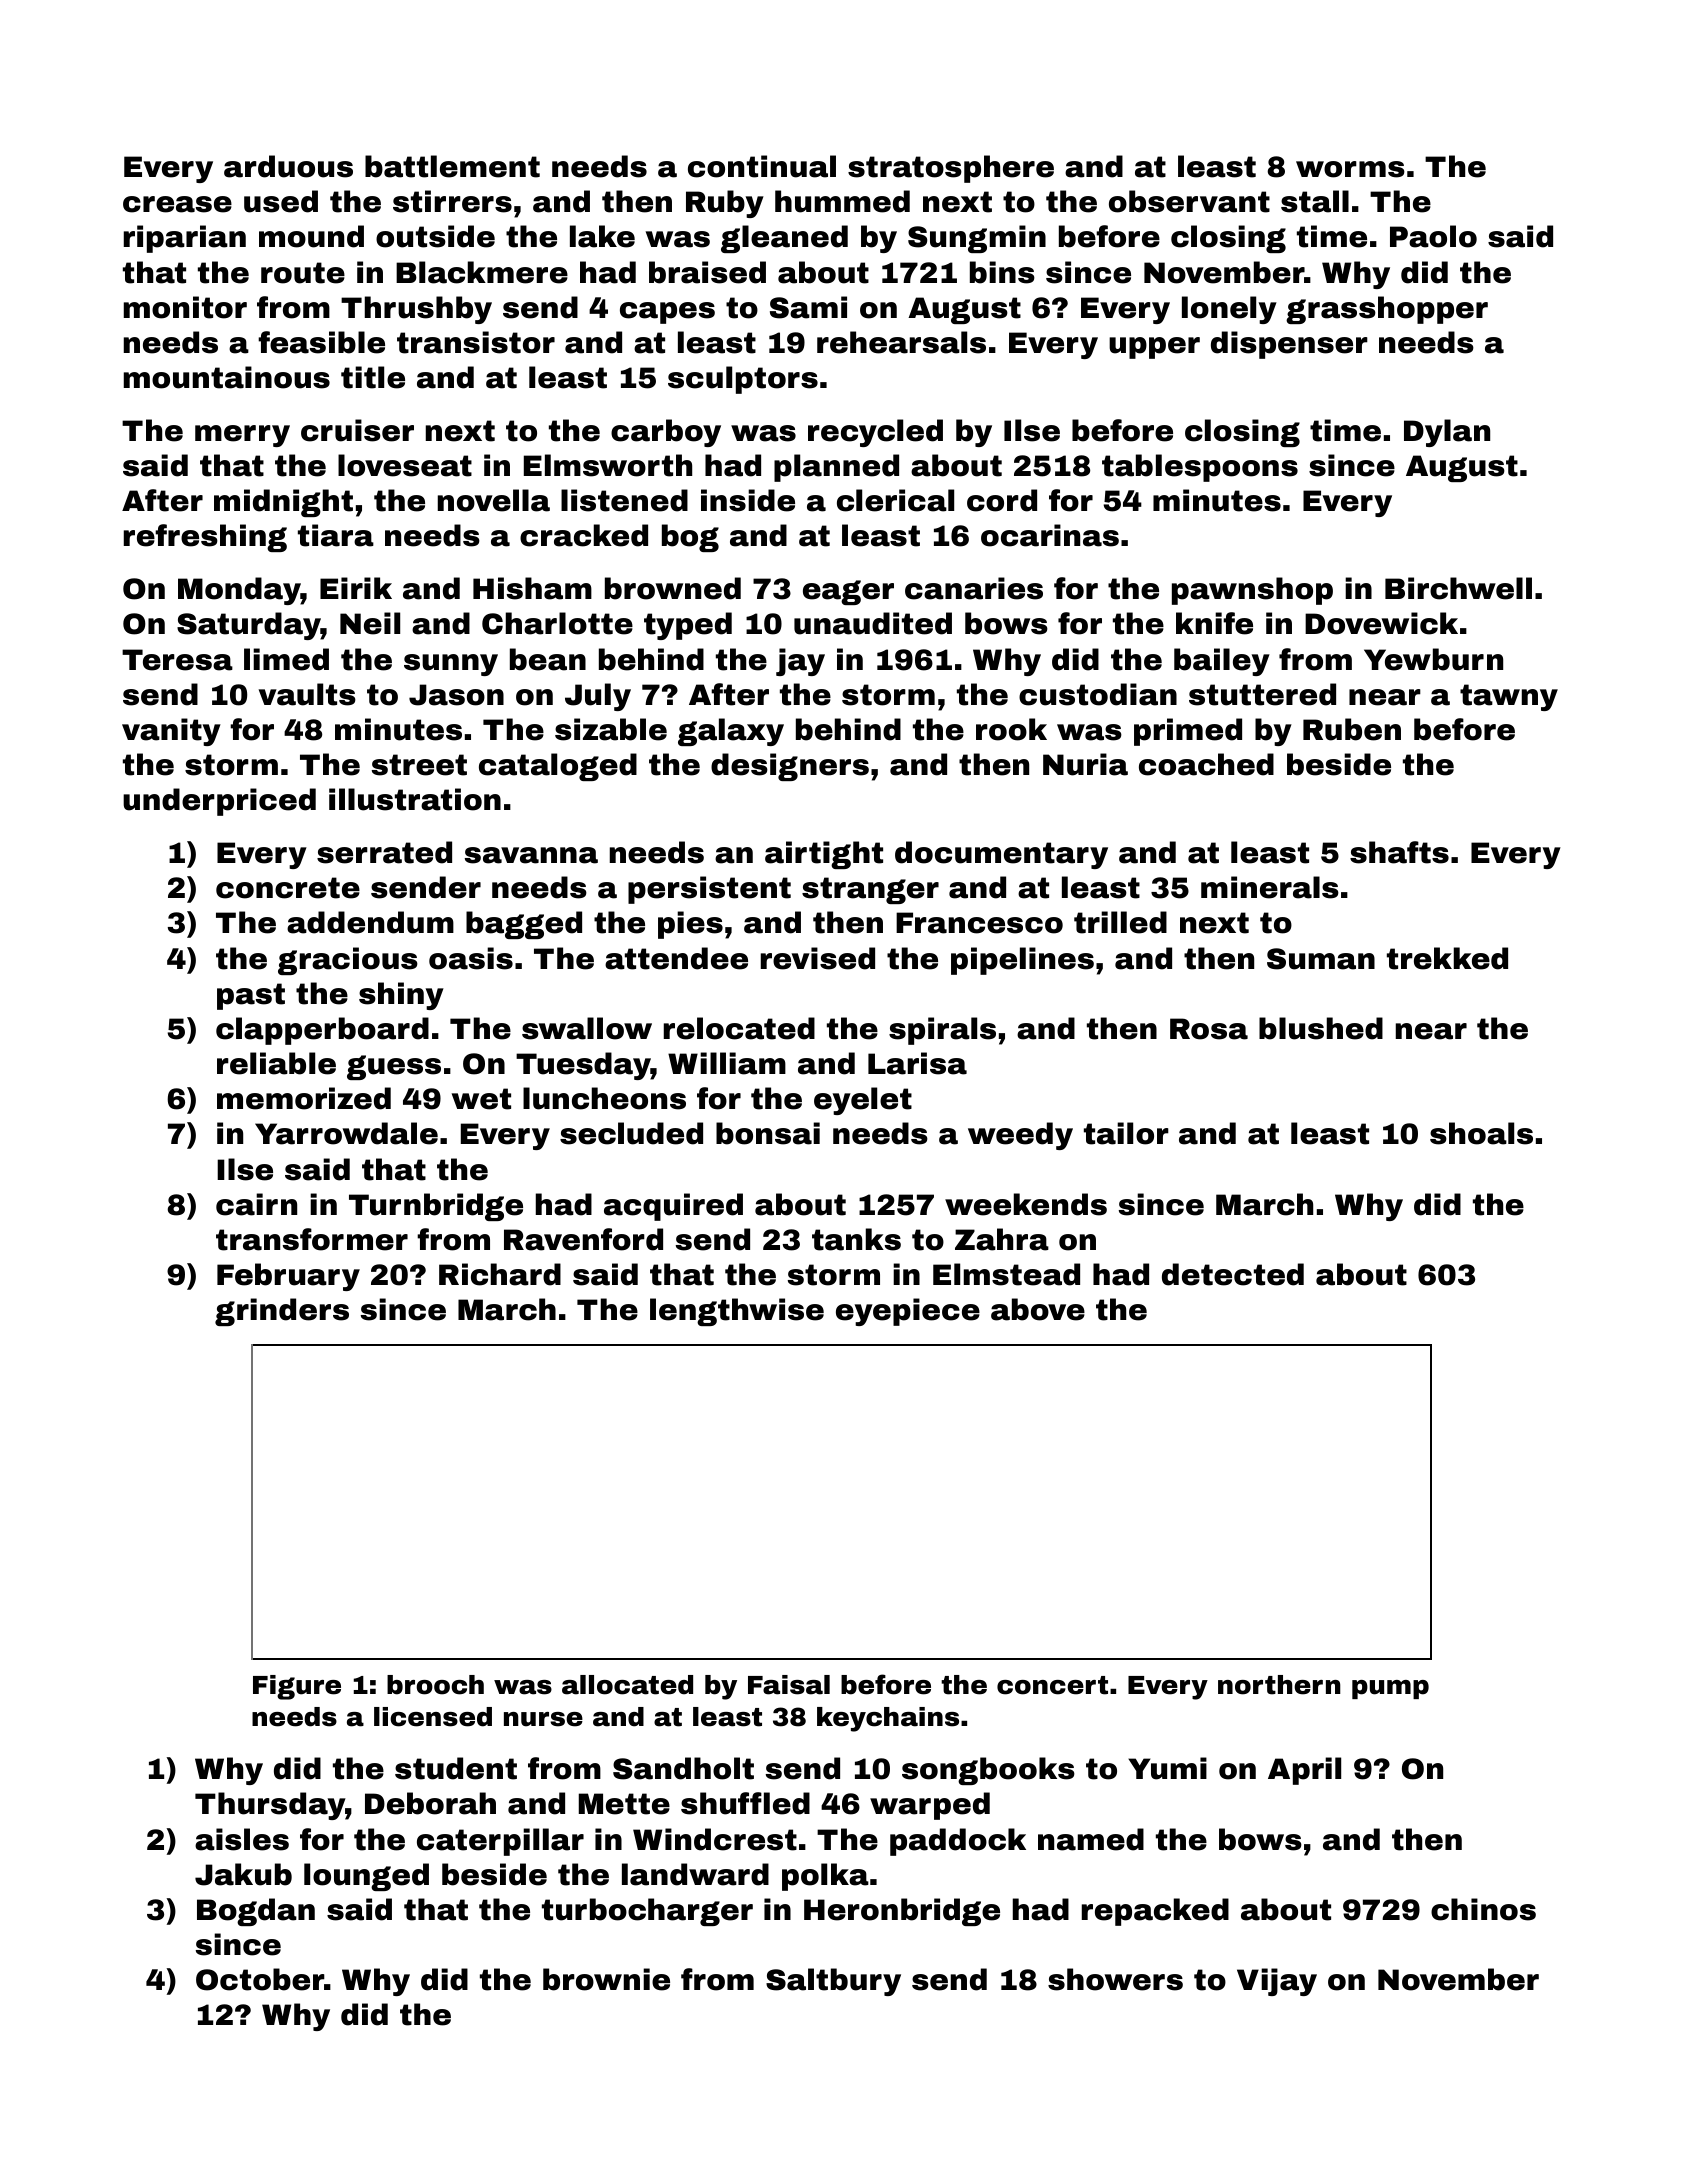  Describe the element at coordinates (1399, 852) in the document. I see `shafts` at that location.
